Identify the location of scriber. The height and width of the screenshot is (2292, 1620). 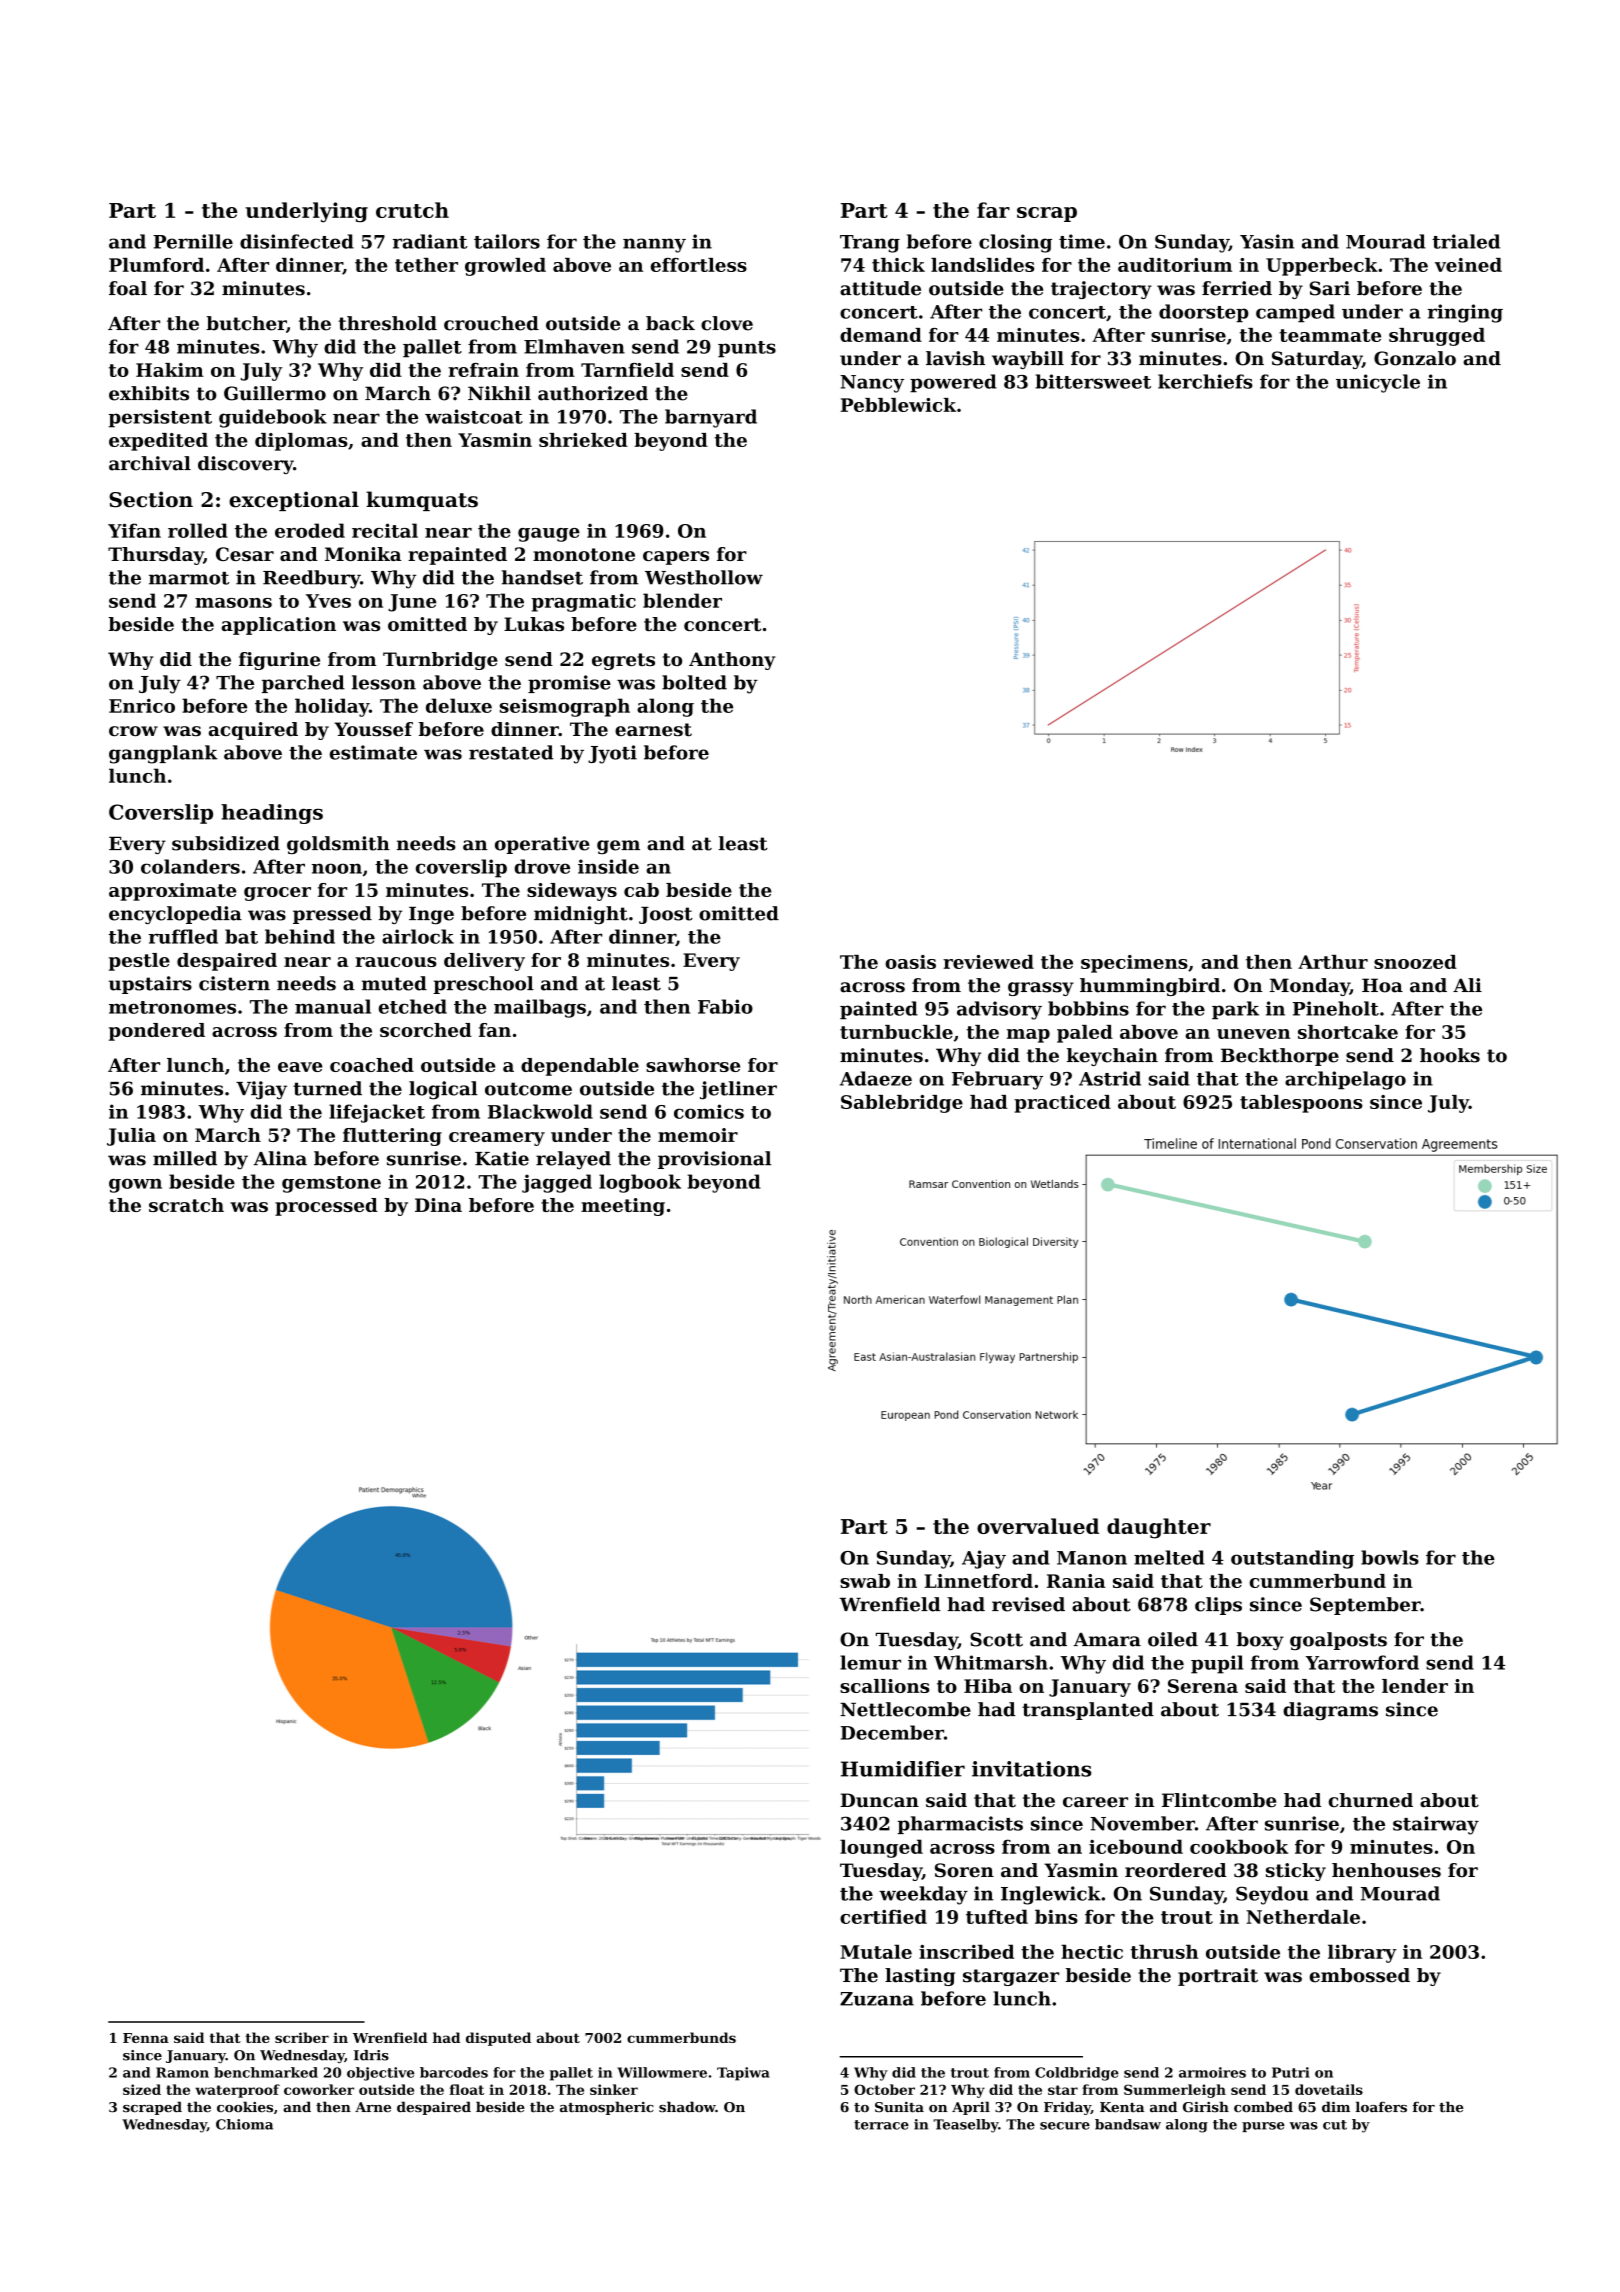
(302, 2037).
